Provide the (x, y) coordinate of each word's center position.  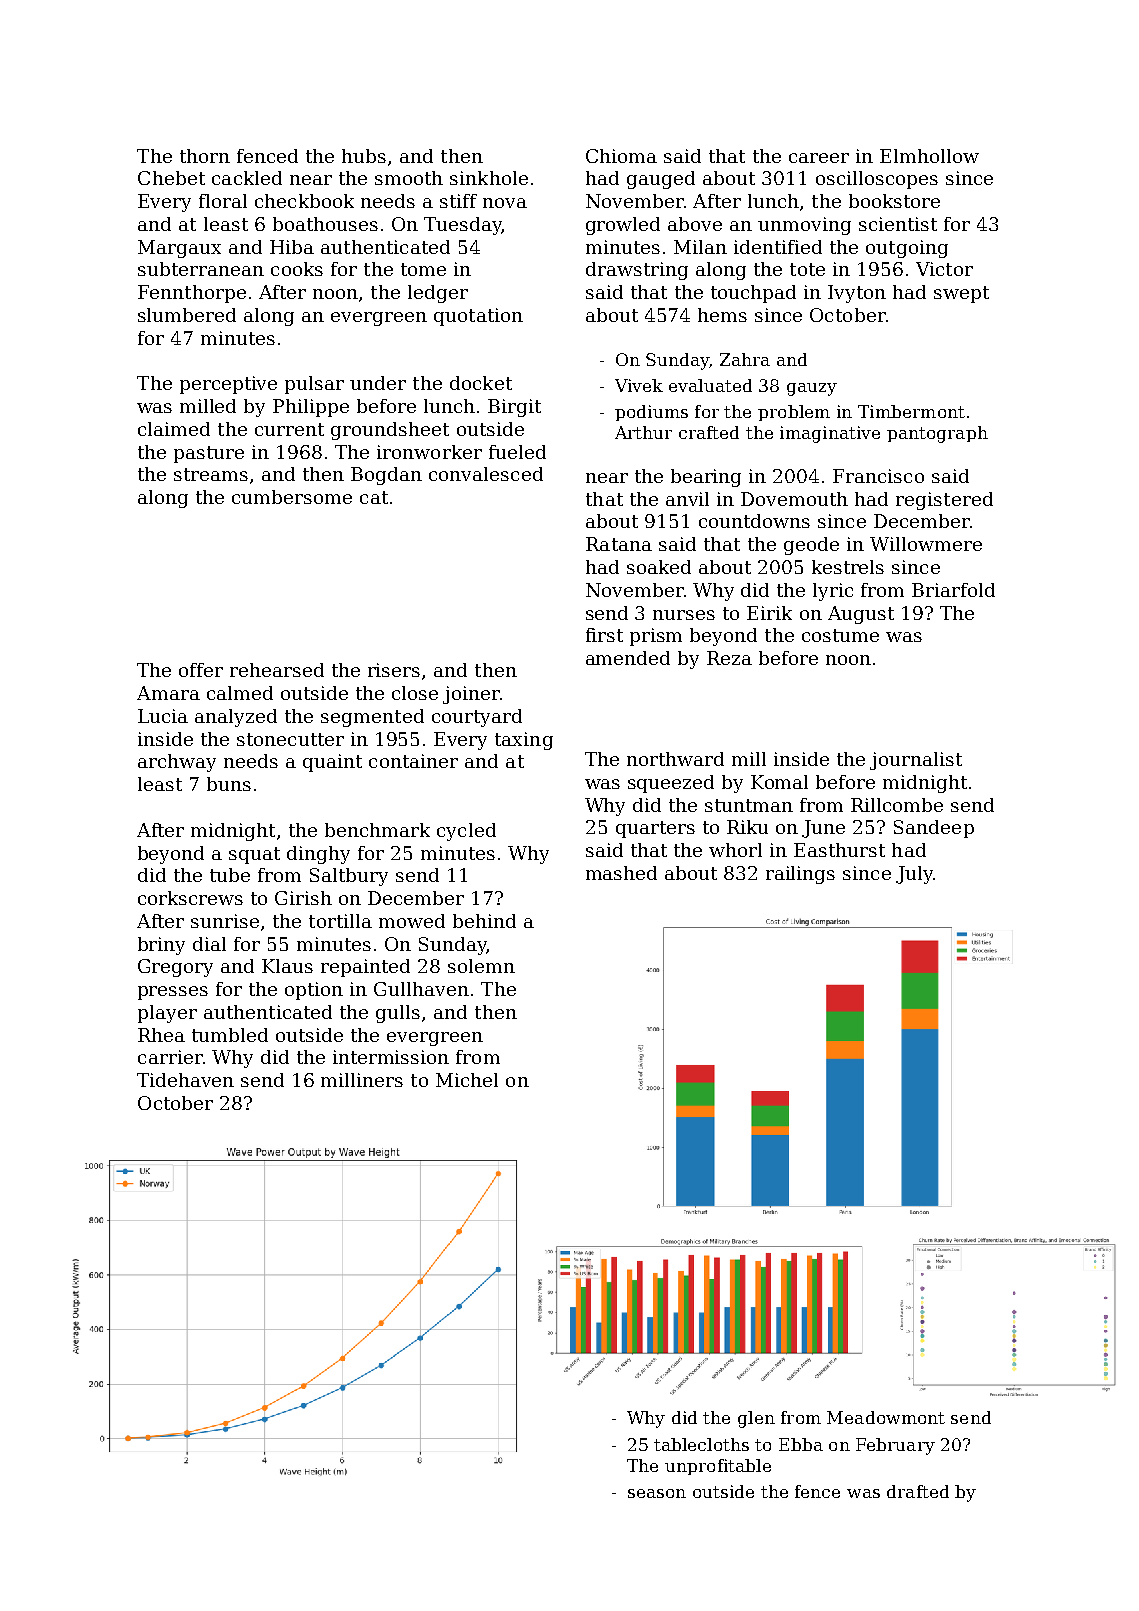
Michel (467, 1080)
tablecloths (701, 1444)
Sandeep (934, 829)
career (819, 158)
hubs (364, 156)
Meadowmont (886, 1417)
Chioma (621, 156)
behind (484, 921)
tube (230, 875)
